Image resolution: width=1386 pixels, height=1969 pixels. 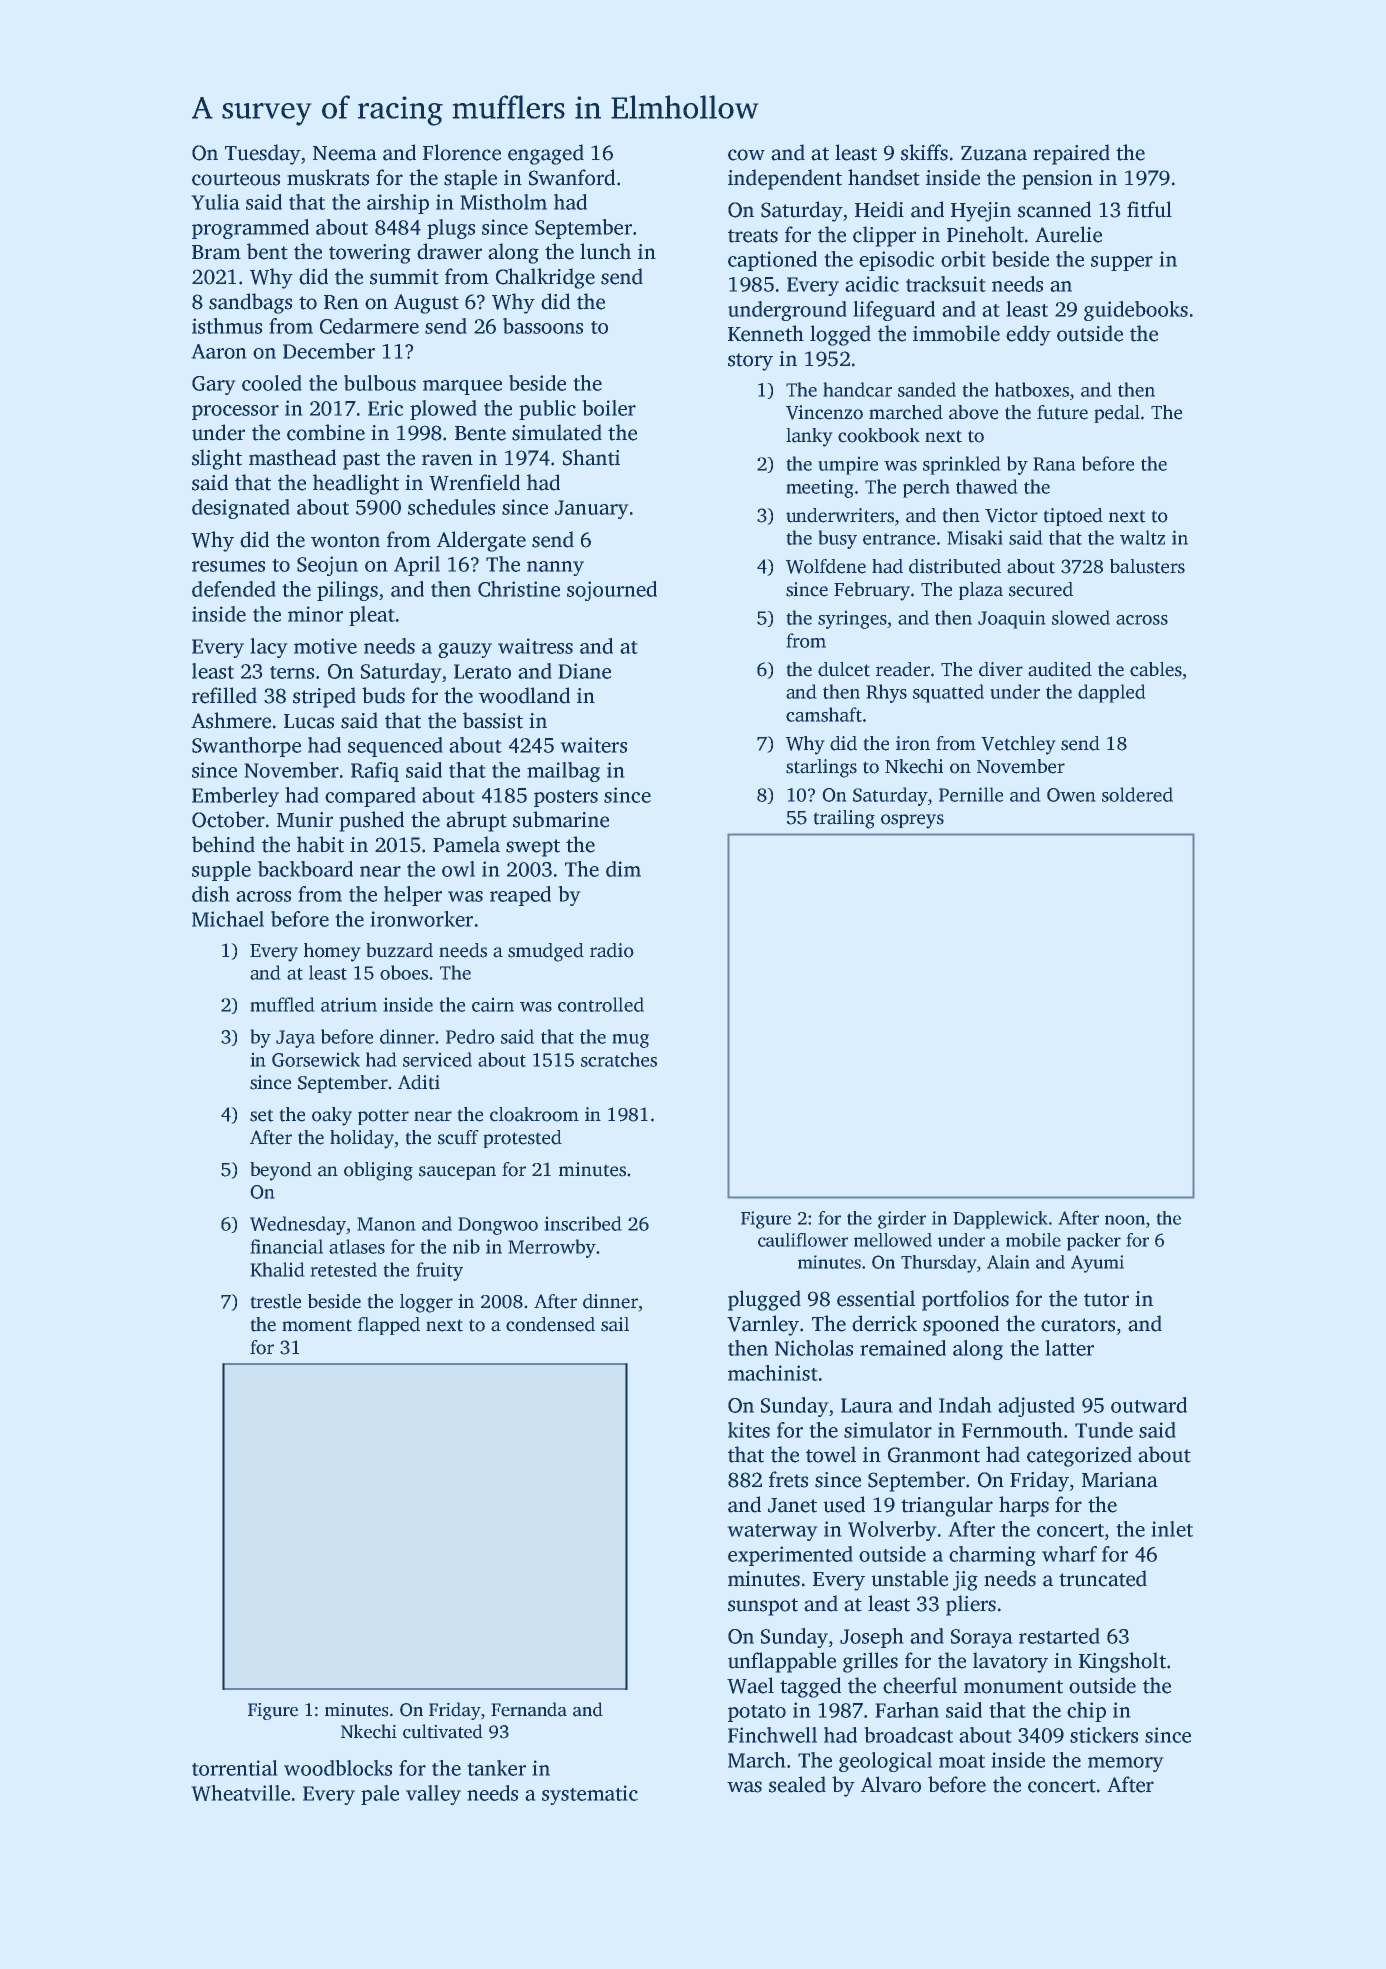 I want to click on ospreys, so click(x=912, y=821).
